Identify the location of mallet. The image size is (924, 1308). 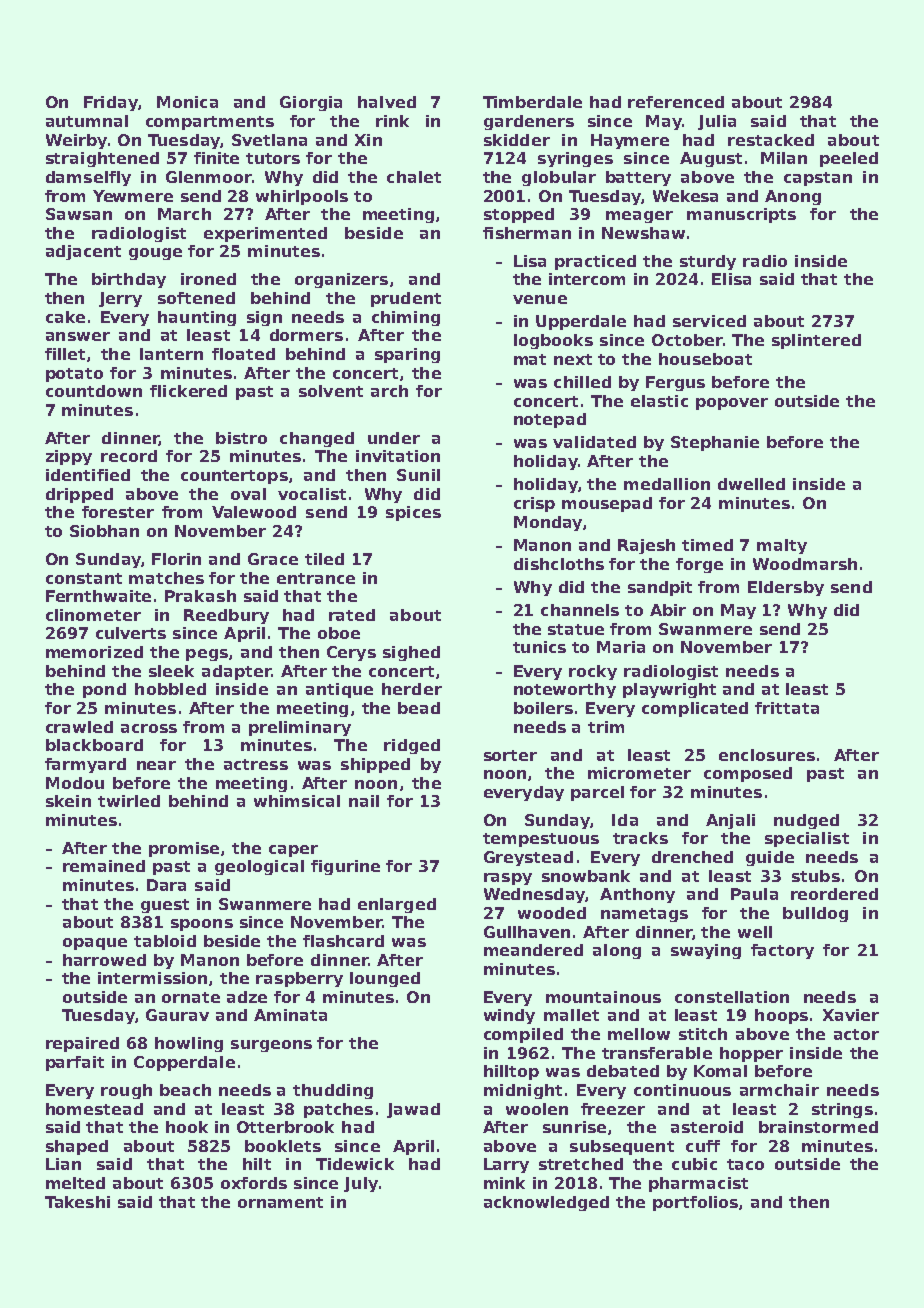
(571, 1015).
